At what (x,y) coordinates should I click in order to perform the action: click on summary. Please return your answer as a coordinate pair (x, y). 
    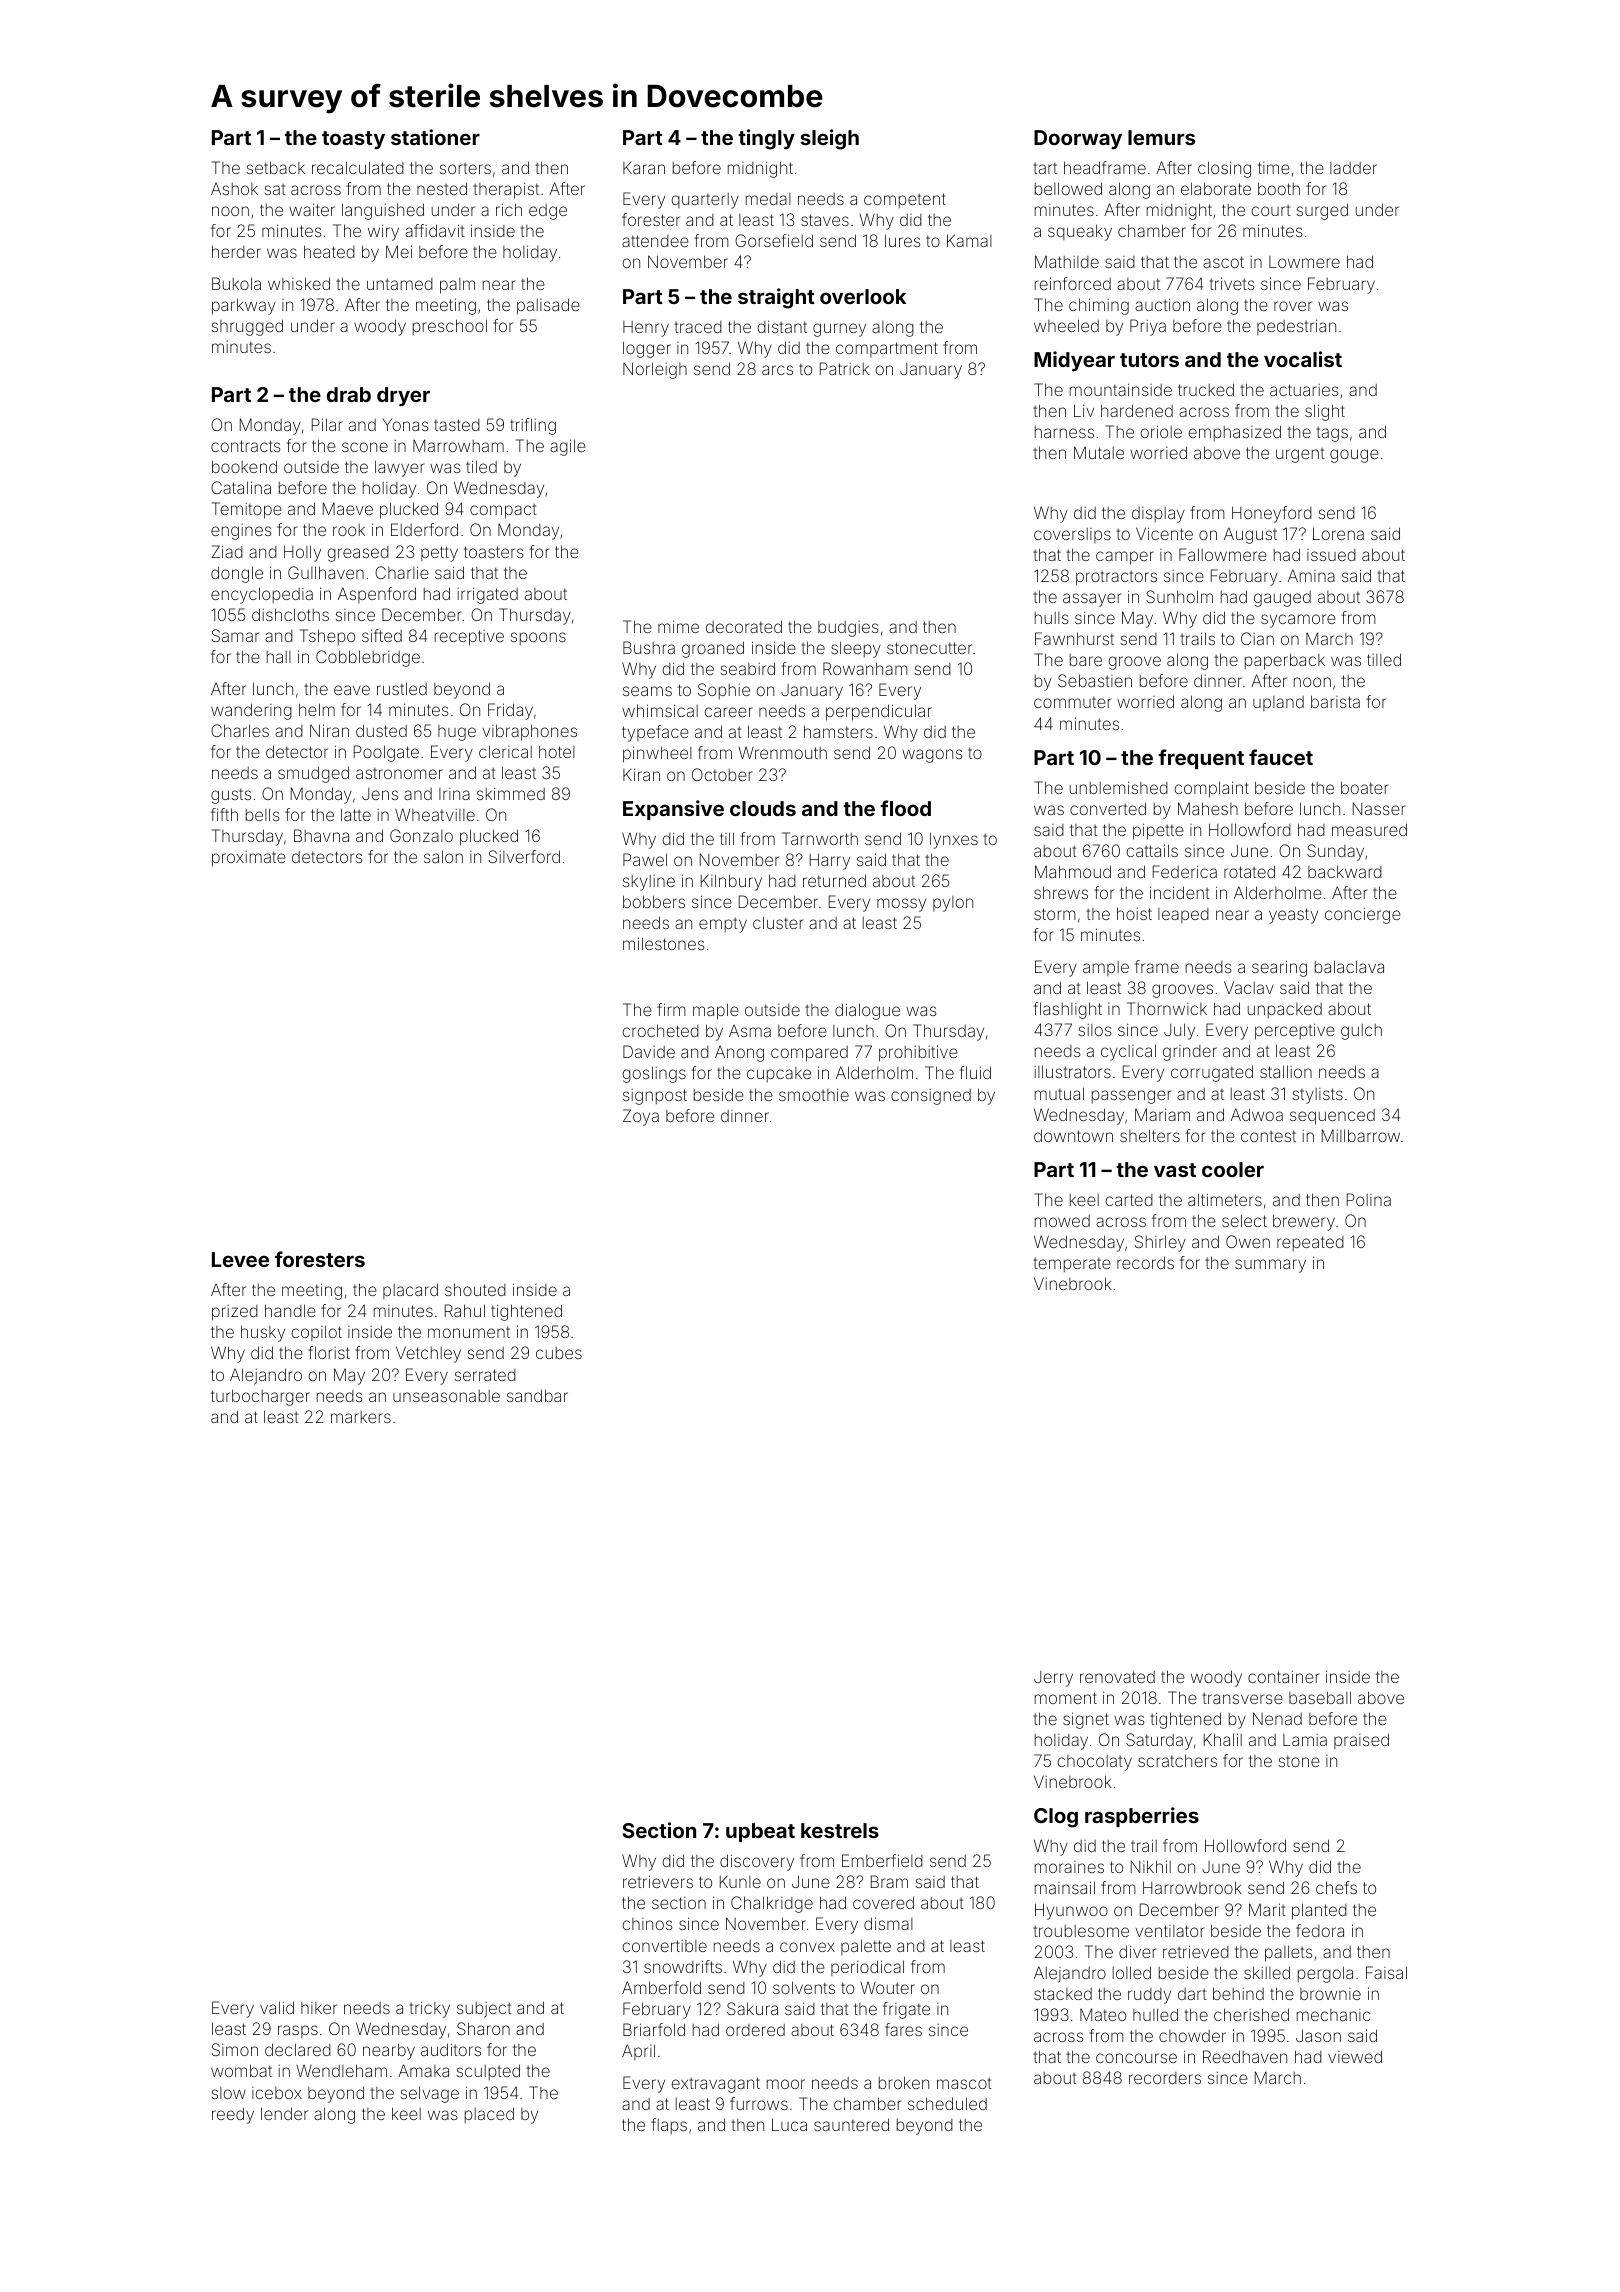
    Looking at the image, I should click on (1270, 1266).
